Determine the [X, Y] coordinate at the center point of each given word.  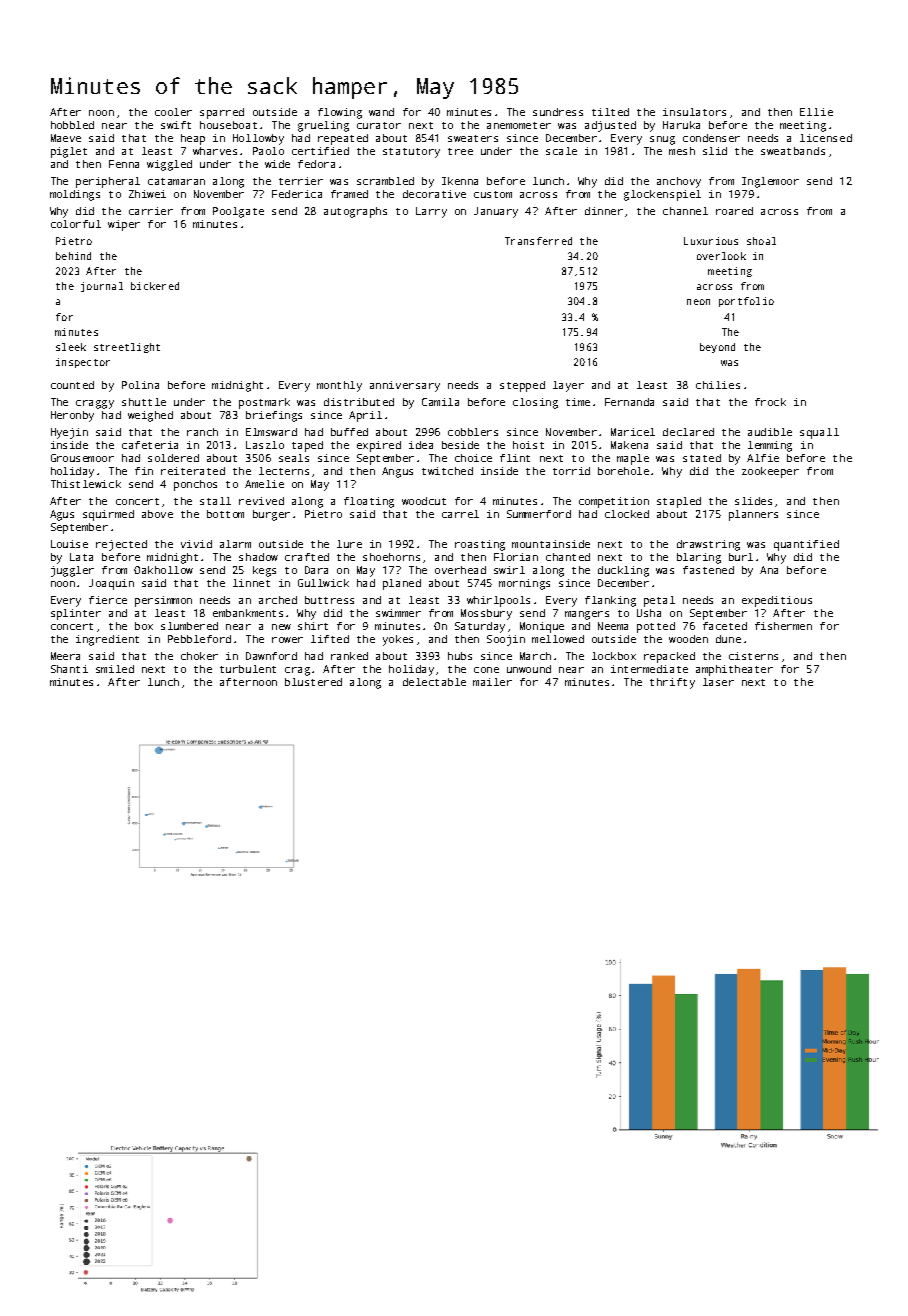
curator [379, 125]
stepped [522, 386]
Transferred [538, 241]
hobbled [72, 125]
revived [261, 501]
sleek [71, 347]
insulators [694, 112]
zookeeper [770, 472]
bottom [225, 514]
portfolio [746, 302]
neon [698, 302]
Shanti [69, 669]
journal [102, 287]
